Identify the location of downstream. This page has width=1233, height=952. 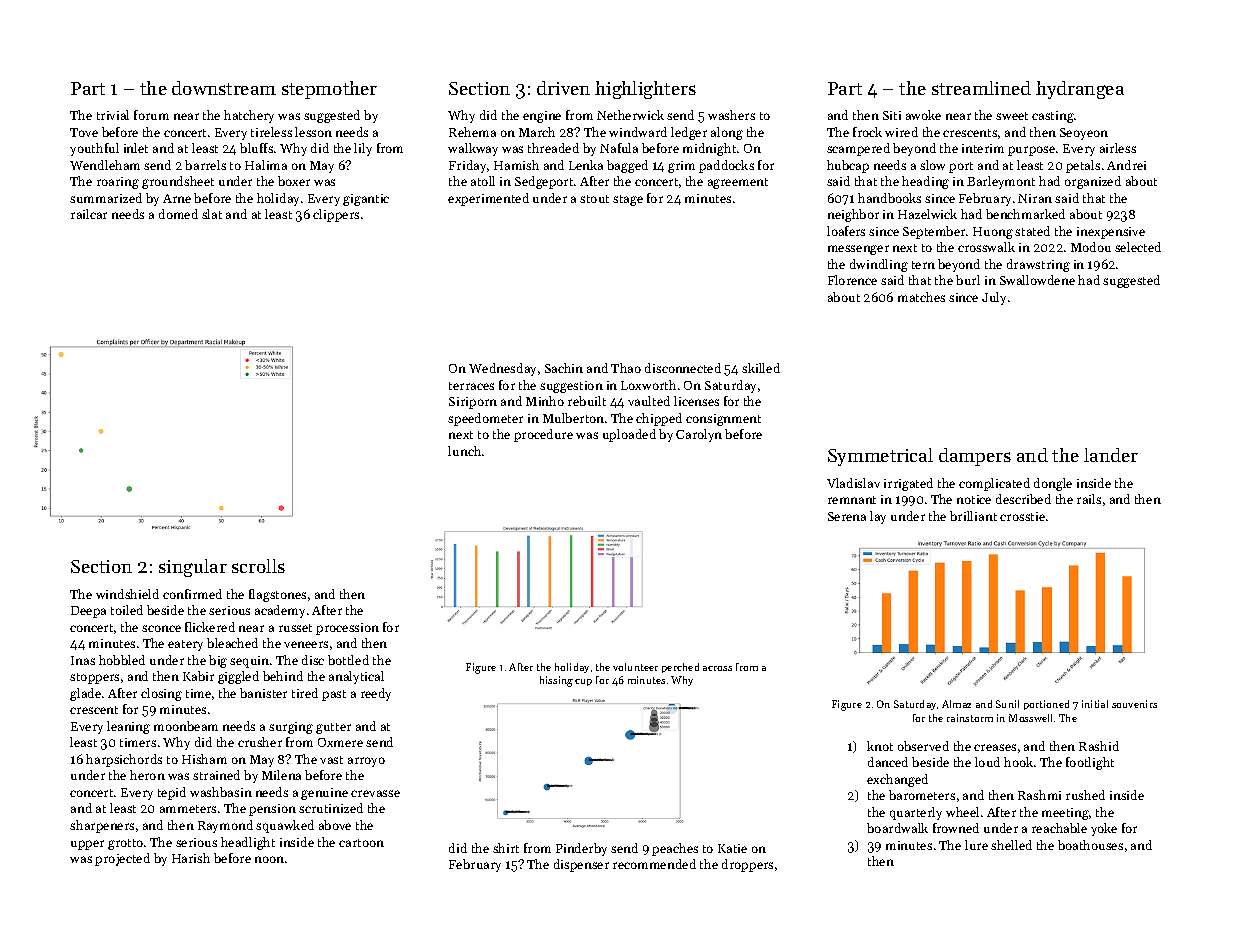
(224, 88).
